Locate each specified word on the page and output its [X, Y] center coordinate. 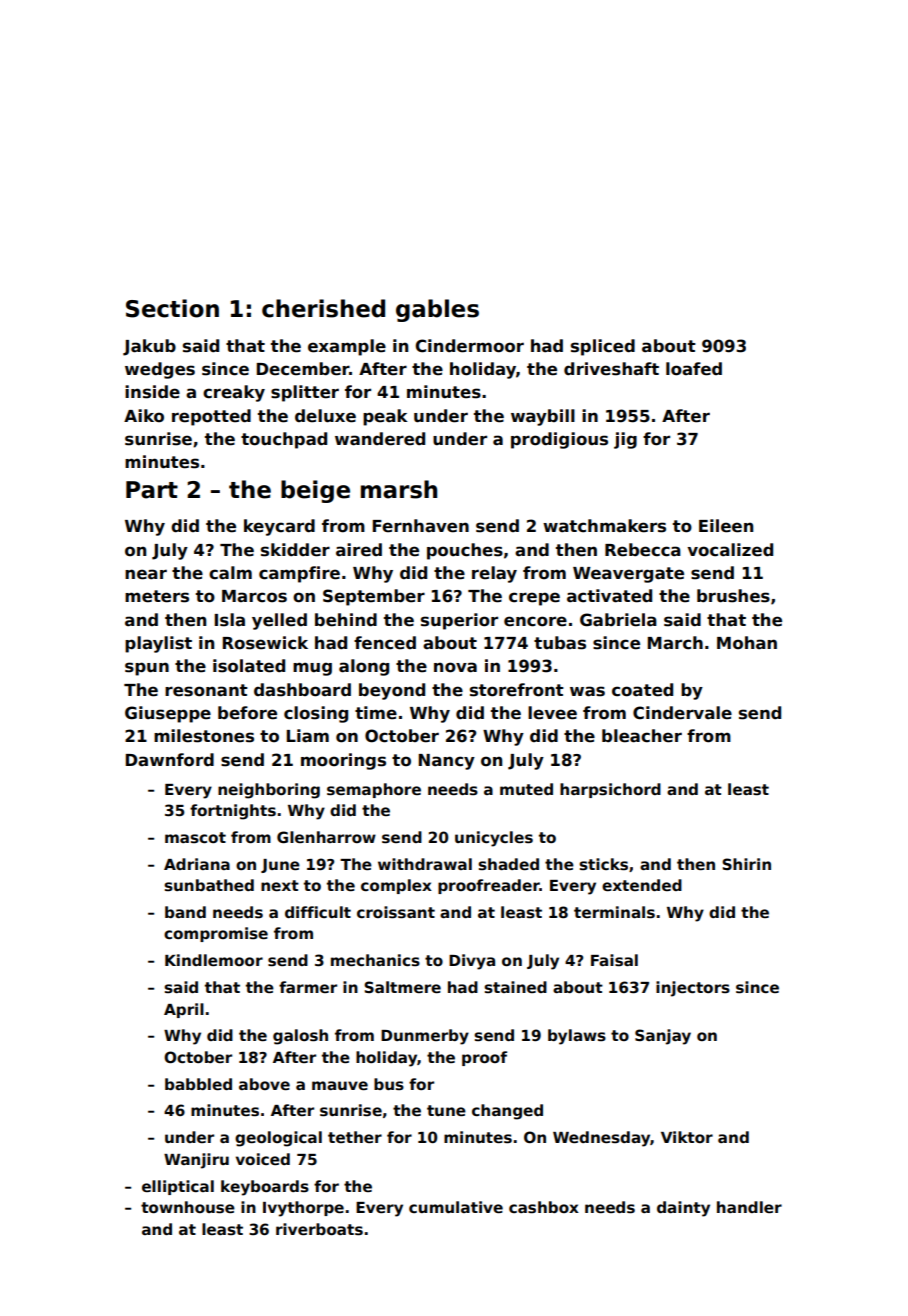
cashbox [544, 1207]
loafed [694, 369]
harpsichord [610, 790]
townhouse [188, 1207]
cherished [323, 308]
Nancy [447, 762]
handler [749, 1207]
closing [316, 714]
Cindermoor [470, 346]
